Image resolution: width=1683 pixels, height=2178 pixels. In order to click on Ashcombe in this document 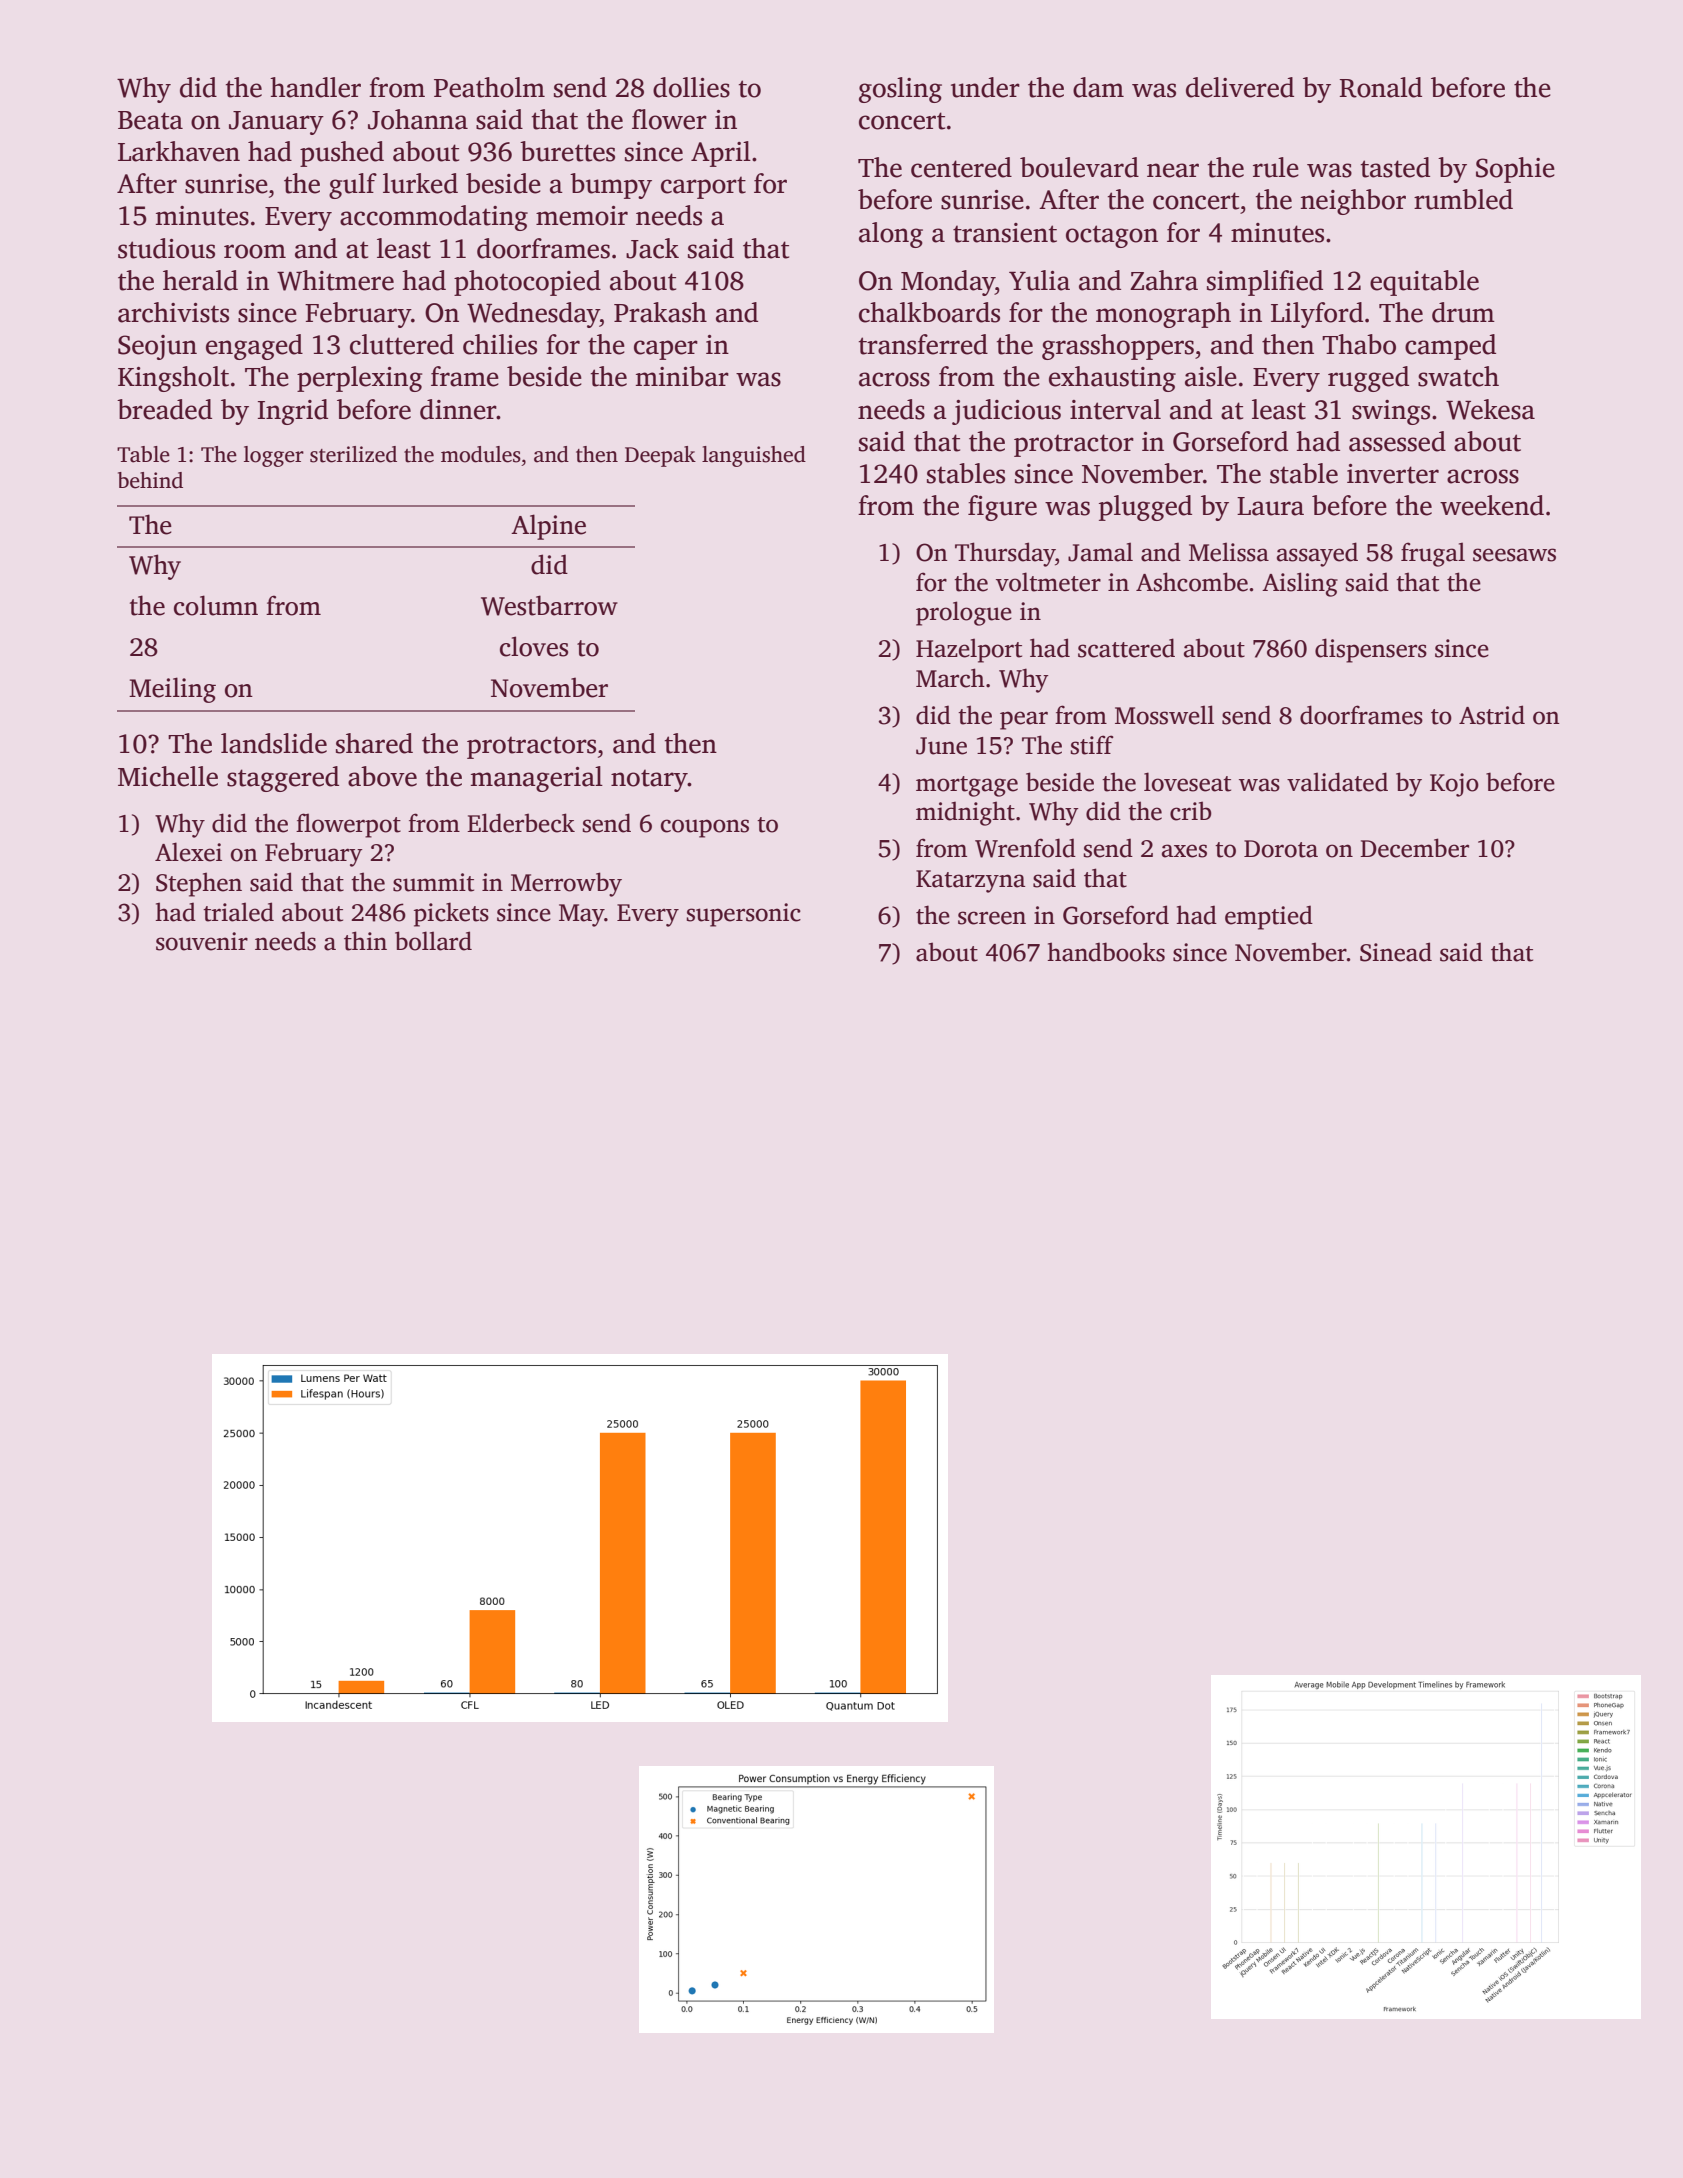, I will do `click(1192, 582)`.
